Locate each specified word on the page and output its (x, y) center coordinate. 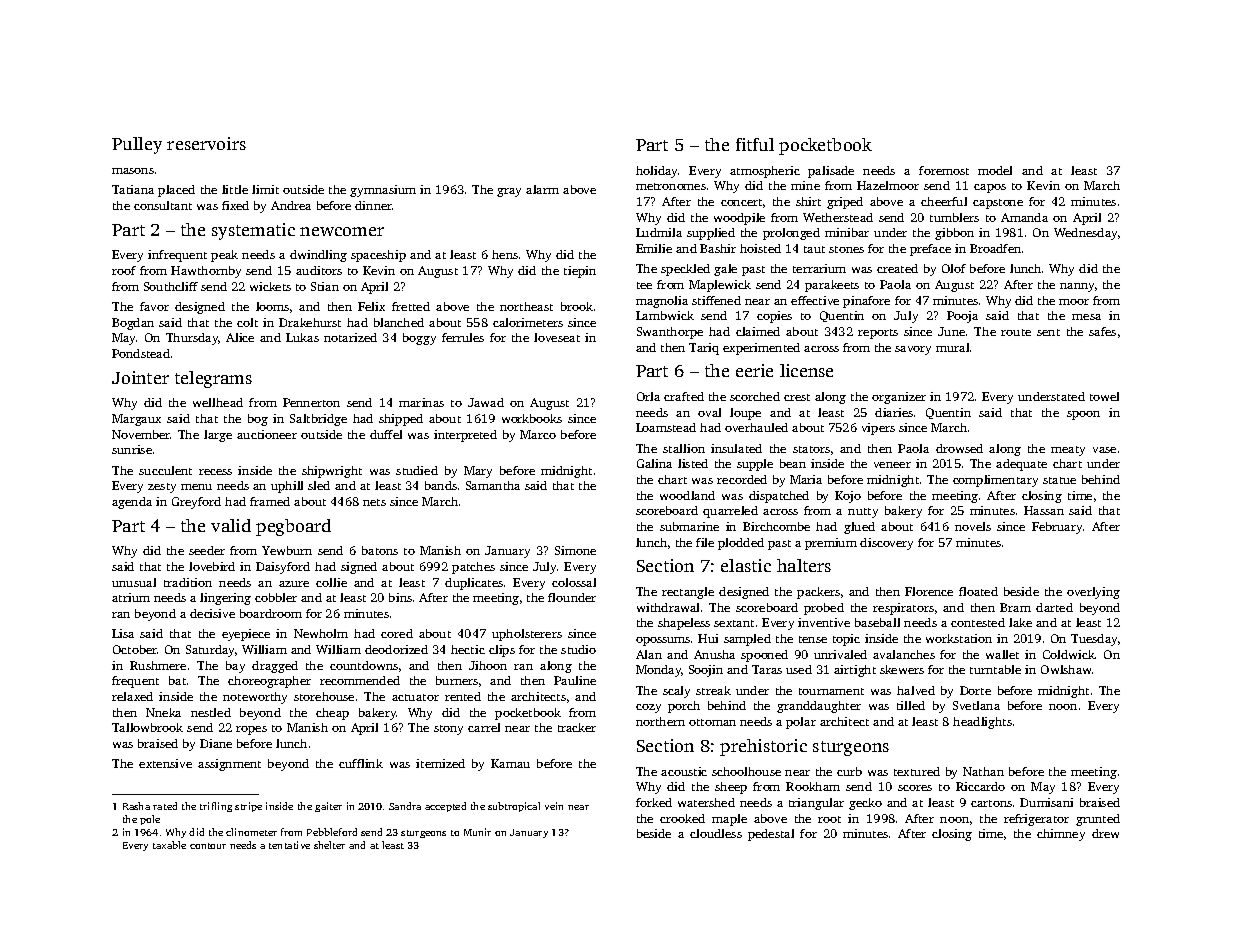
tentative (289, 845)
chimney (1061, 835)
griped (845, 203)
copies (774, 317)
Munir (477, 832)
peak (224, 256)
